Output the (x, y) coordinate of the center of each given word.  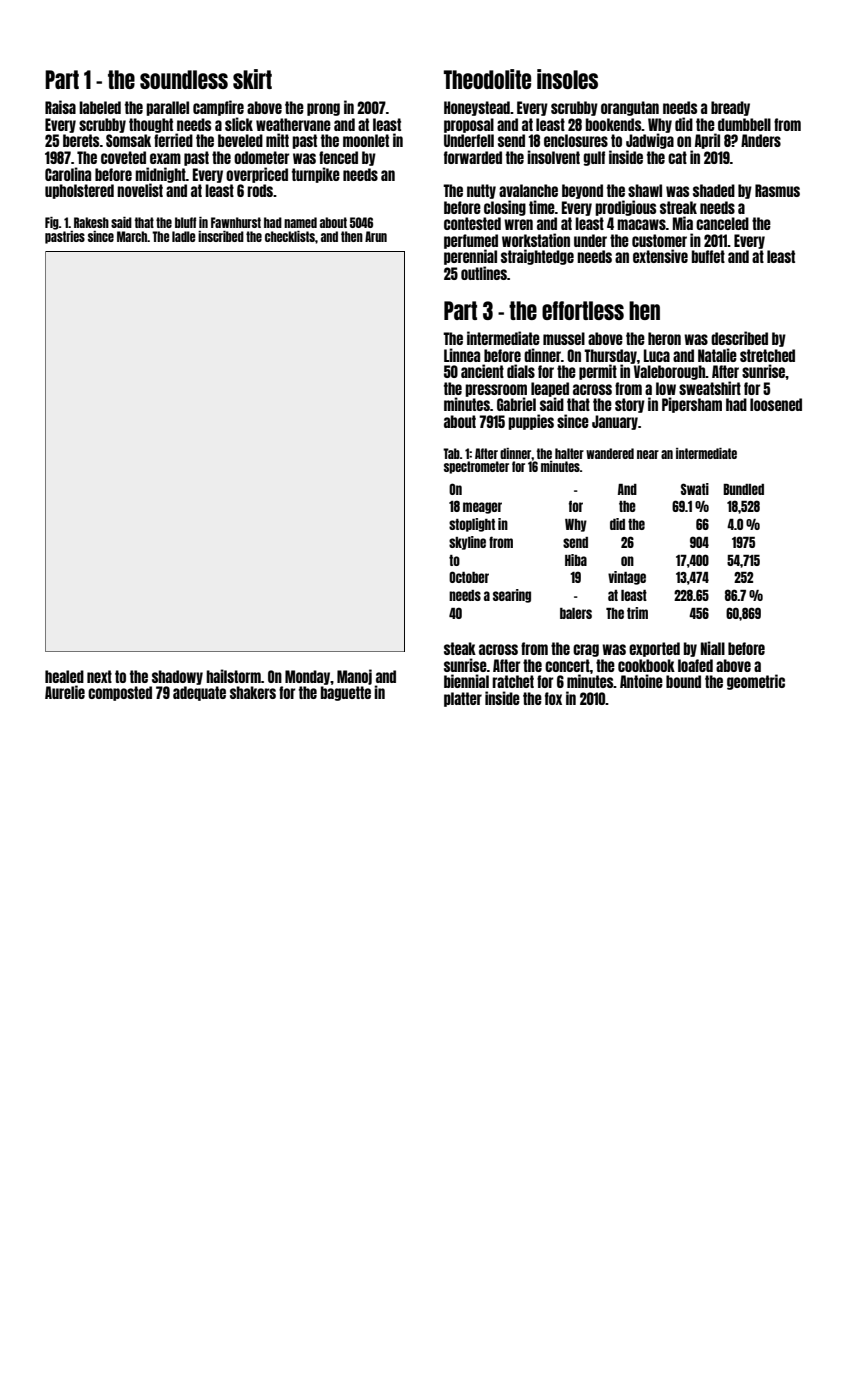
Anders (761, 140)
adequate (199, 693)
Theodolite (487, 79)
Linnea (462, 355)
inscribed (221, 236)
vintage (627, 578)
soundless (184, 79)
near (648, 454)
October (469, 577)
